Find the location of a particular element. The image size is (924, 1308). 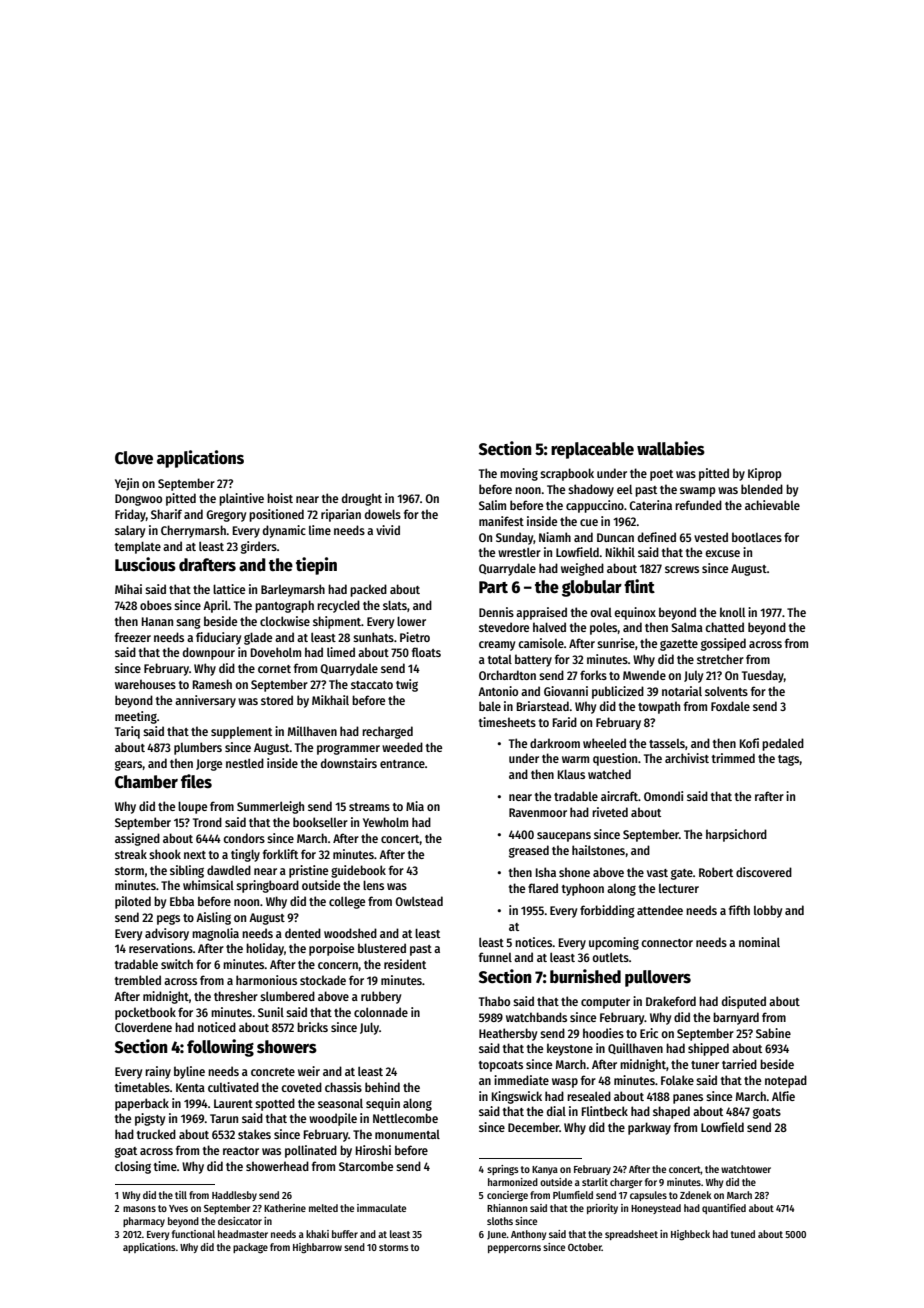

Sabine is located at coordinates (773, 1033).
